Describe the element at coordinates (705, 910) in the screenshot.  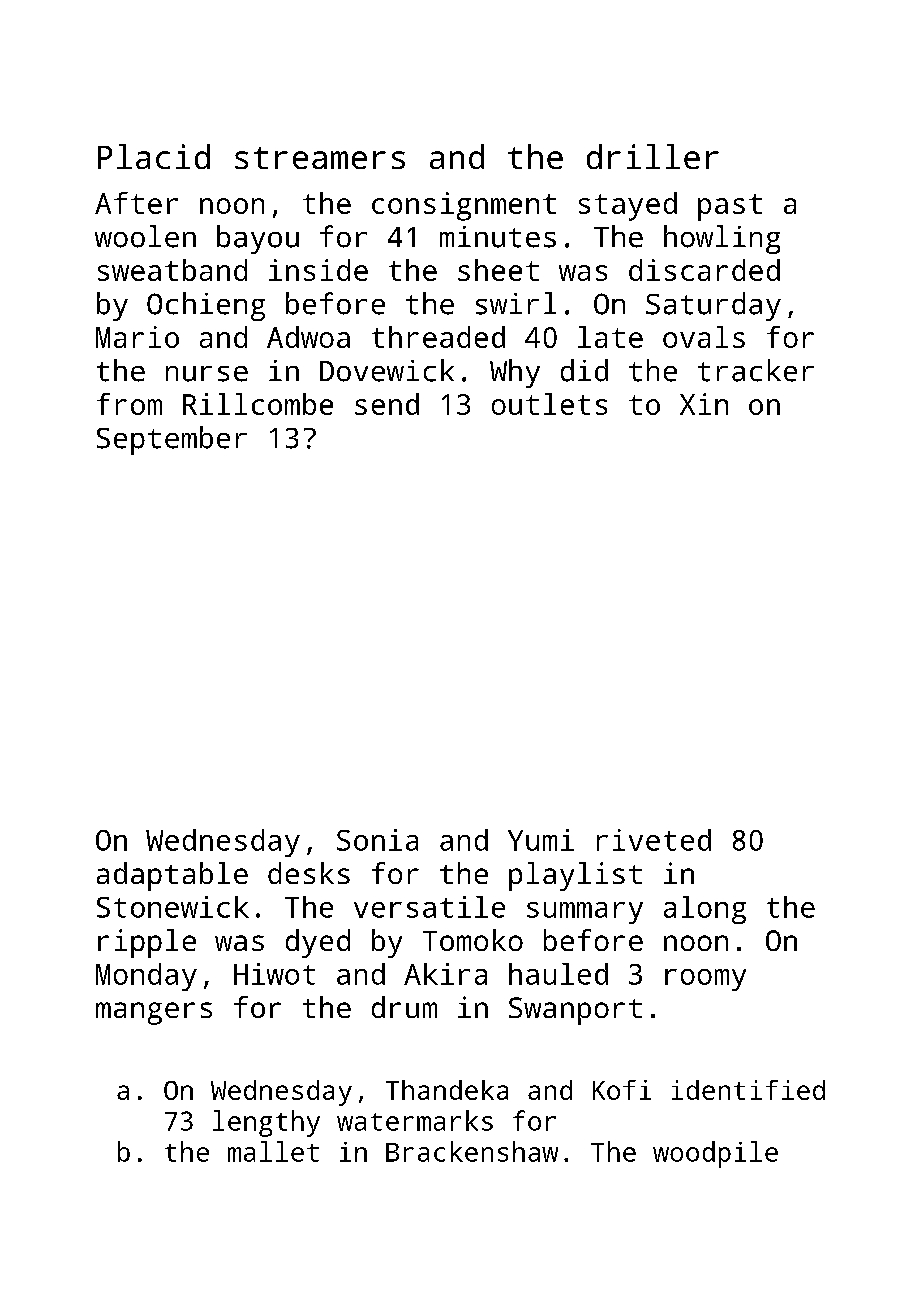
I see `along` at that location.
